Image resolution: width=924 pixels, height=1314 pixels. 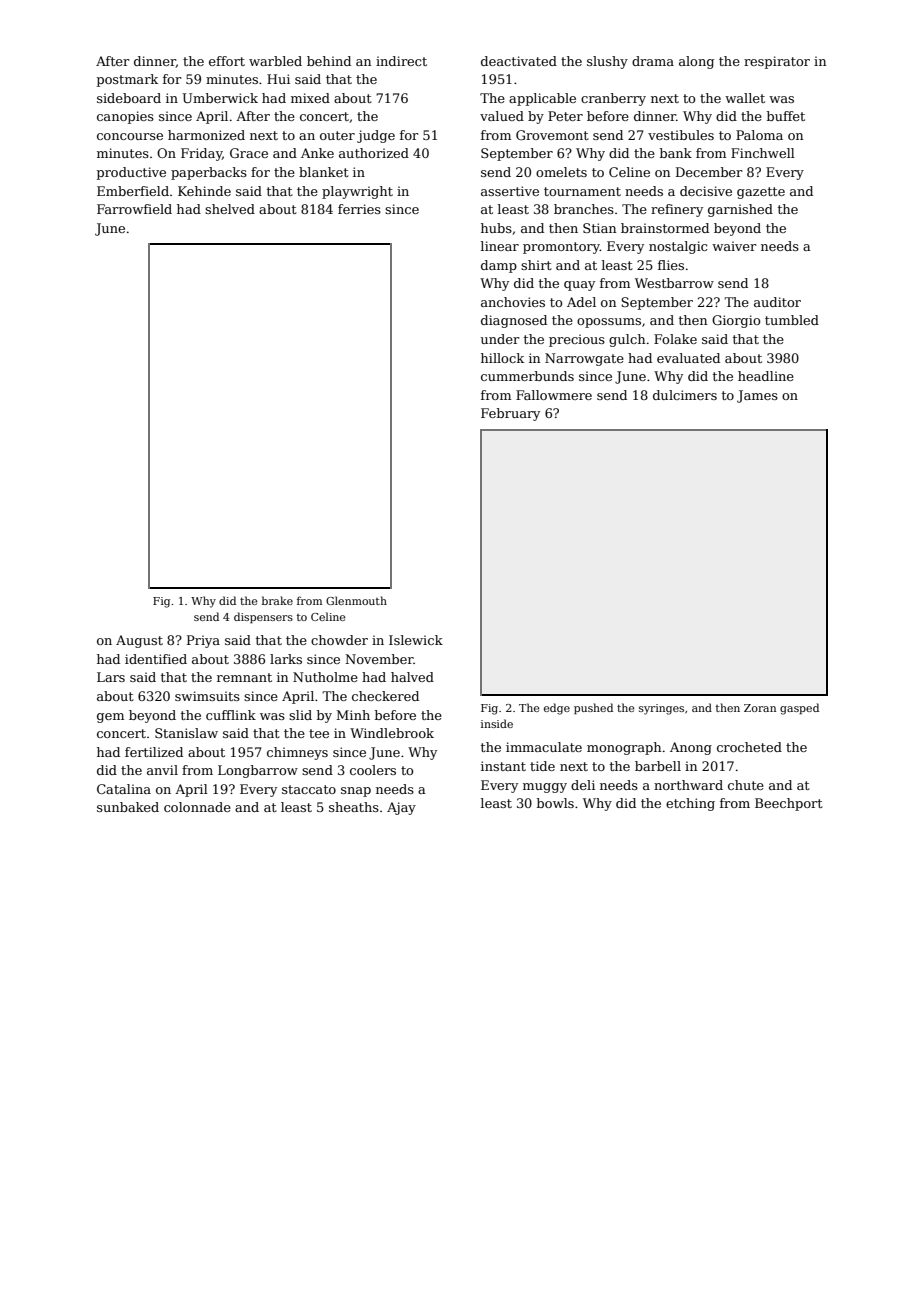 I want to click on nostalgic, so click(x=678, y=247).
